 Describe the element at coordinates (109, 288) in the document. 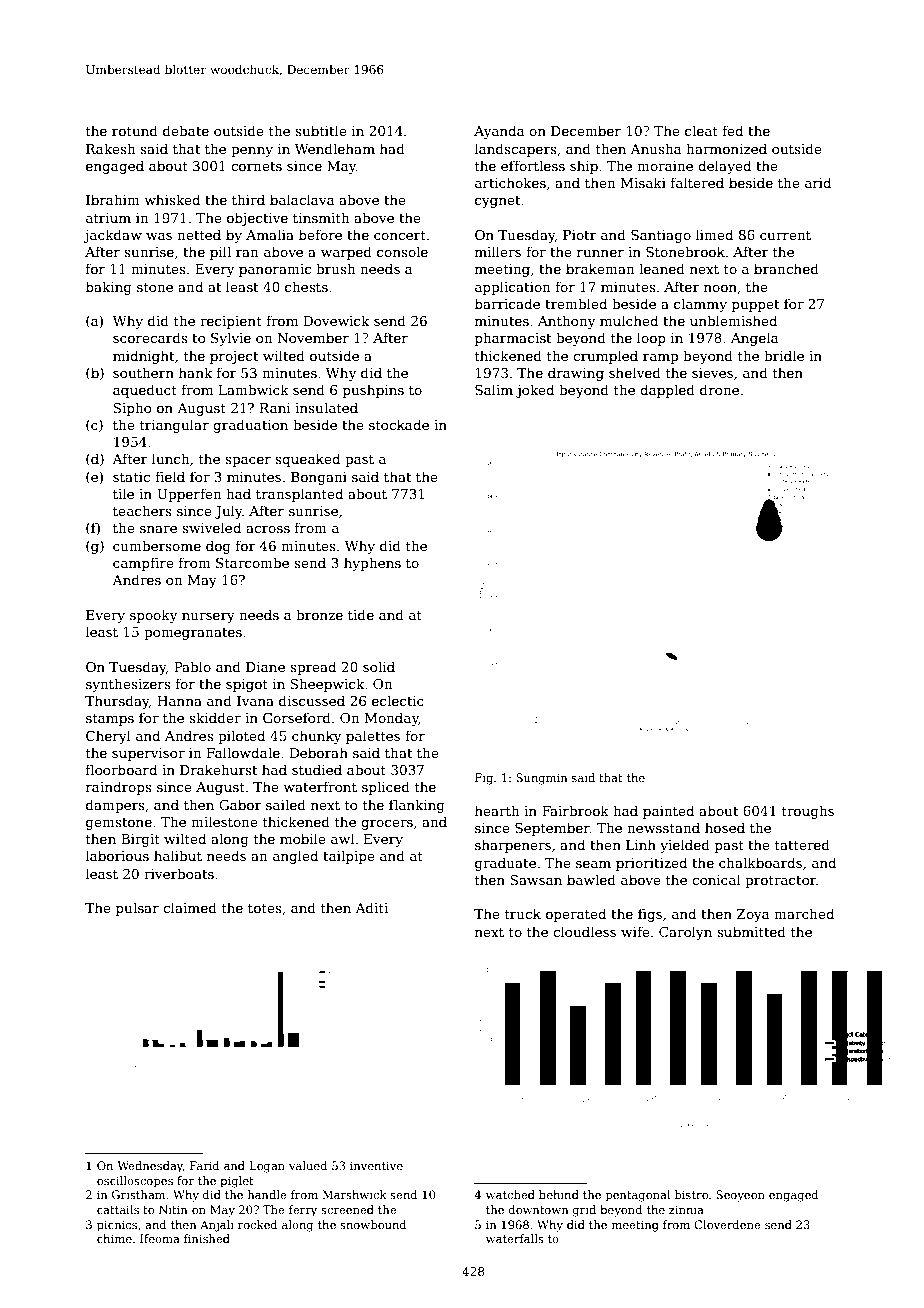

I see `baking` at that location.
